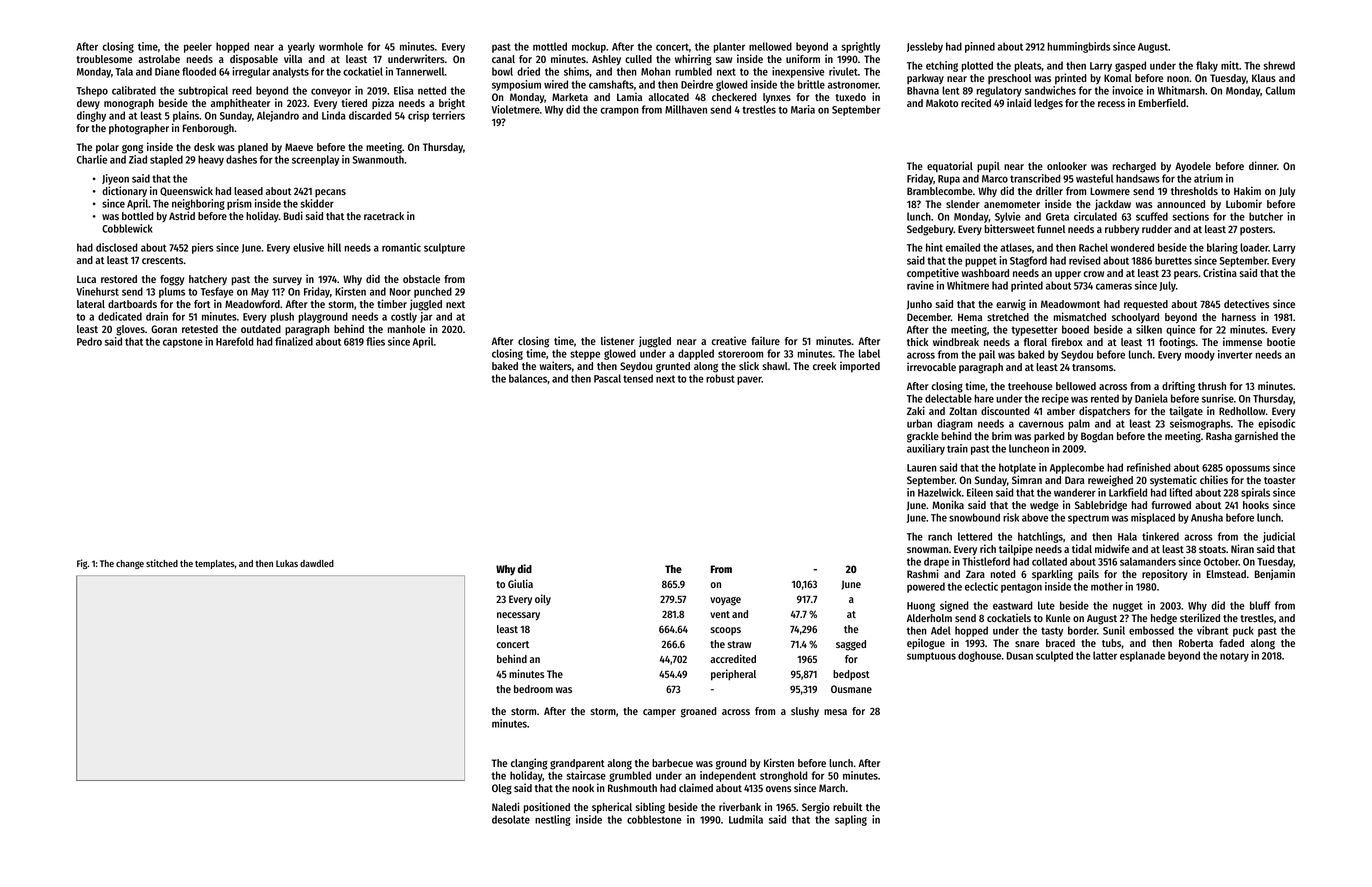  What do you see at coordinates (511, 819) in the screenshot?
I see `desolate` at bounding box center [511, 819].
